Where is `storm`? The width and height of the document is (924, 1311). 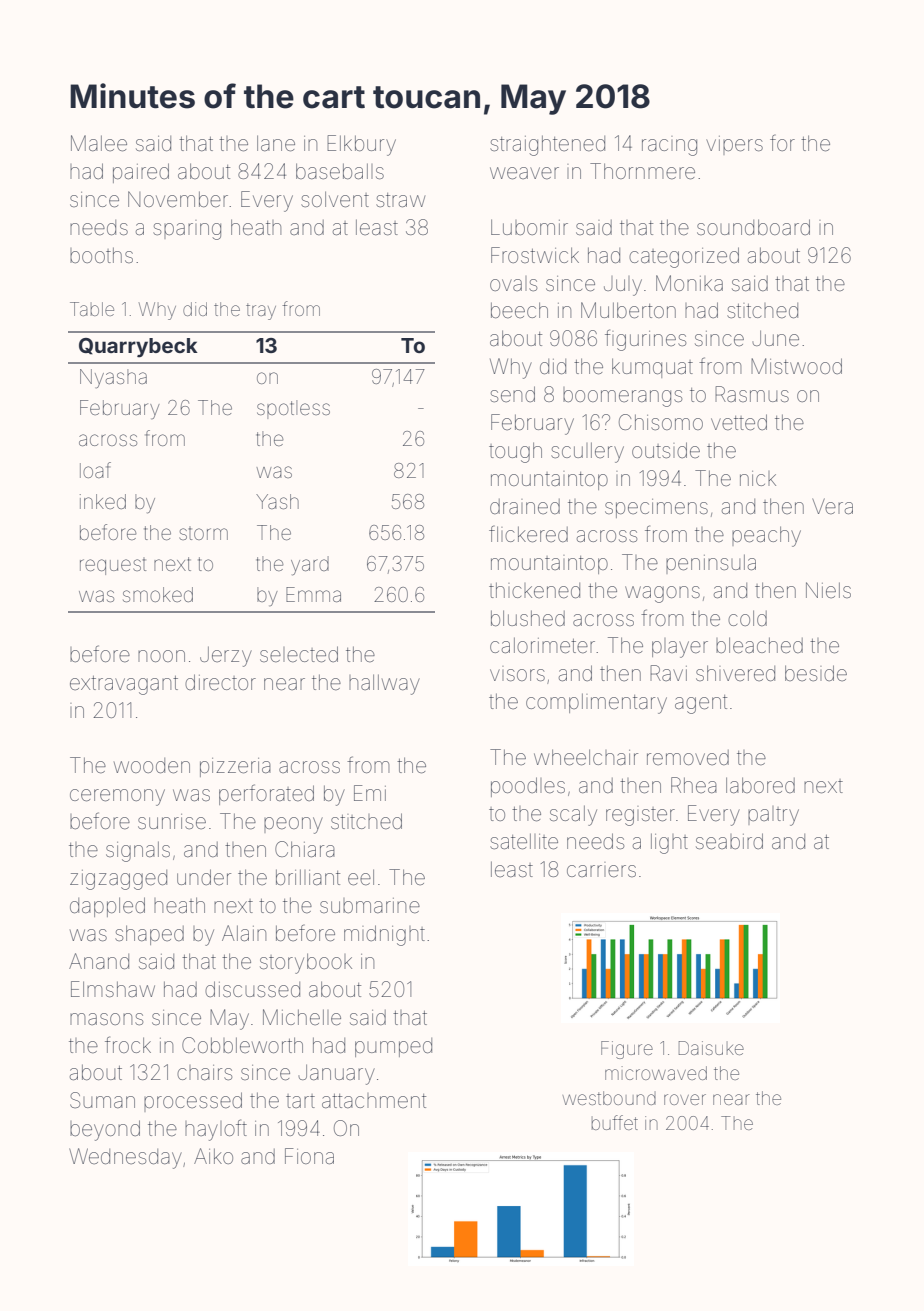 storm is located at coordinates (203, 533).
